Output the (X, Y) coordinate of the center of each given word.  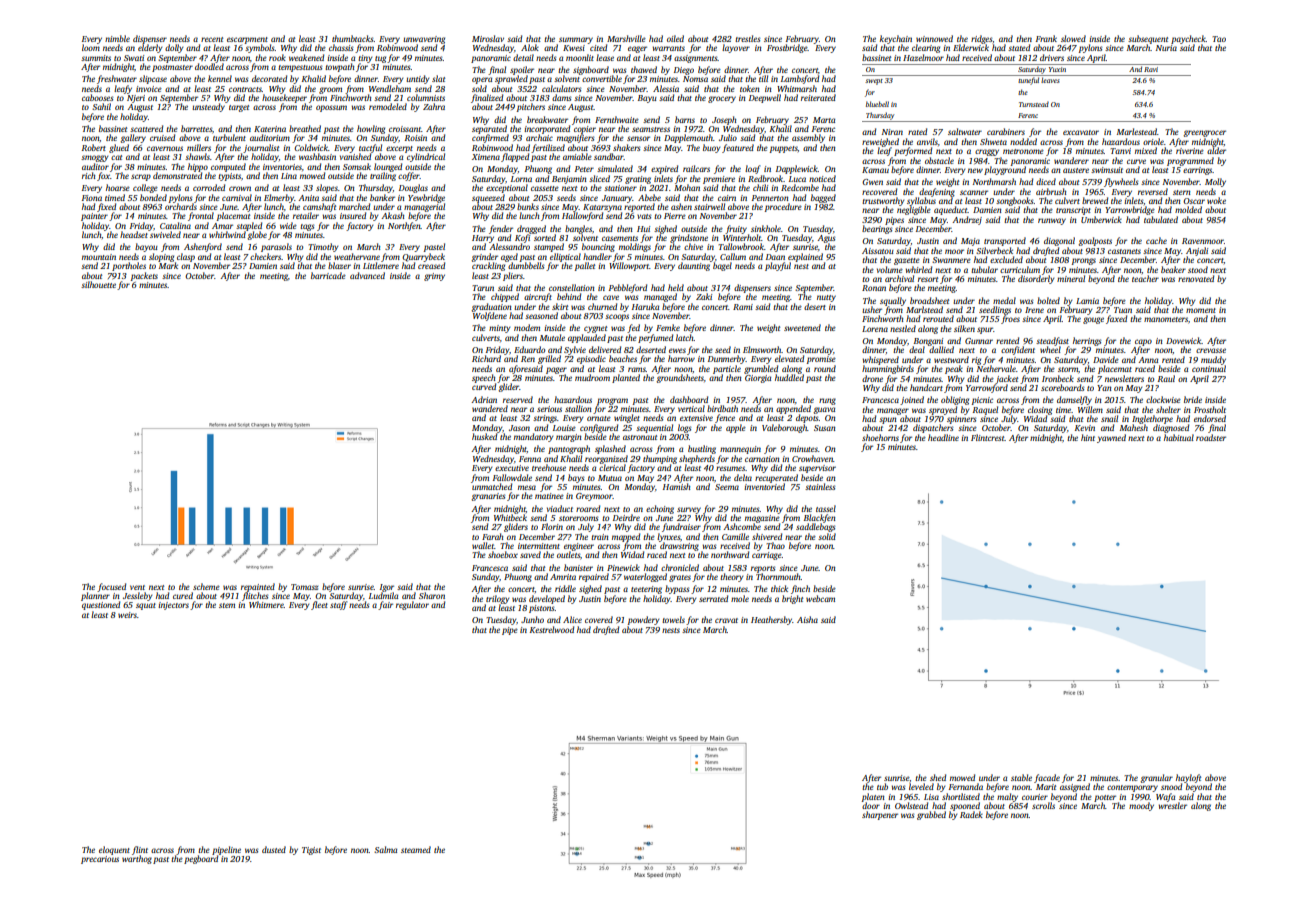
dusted (274, 849)
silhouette (98, 284)
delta (743, 477)
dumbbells (526, 265)
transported (1005, 241)
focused (111, 587)
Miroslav (488, 38)
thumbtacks (353, 38)
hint (1088, 437)
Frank (1046, 38)
